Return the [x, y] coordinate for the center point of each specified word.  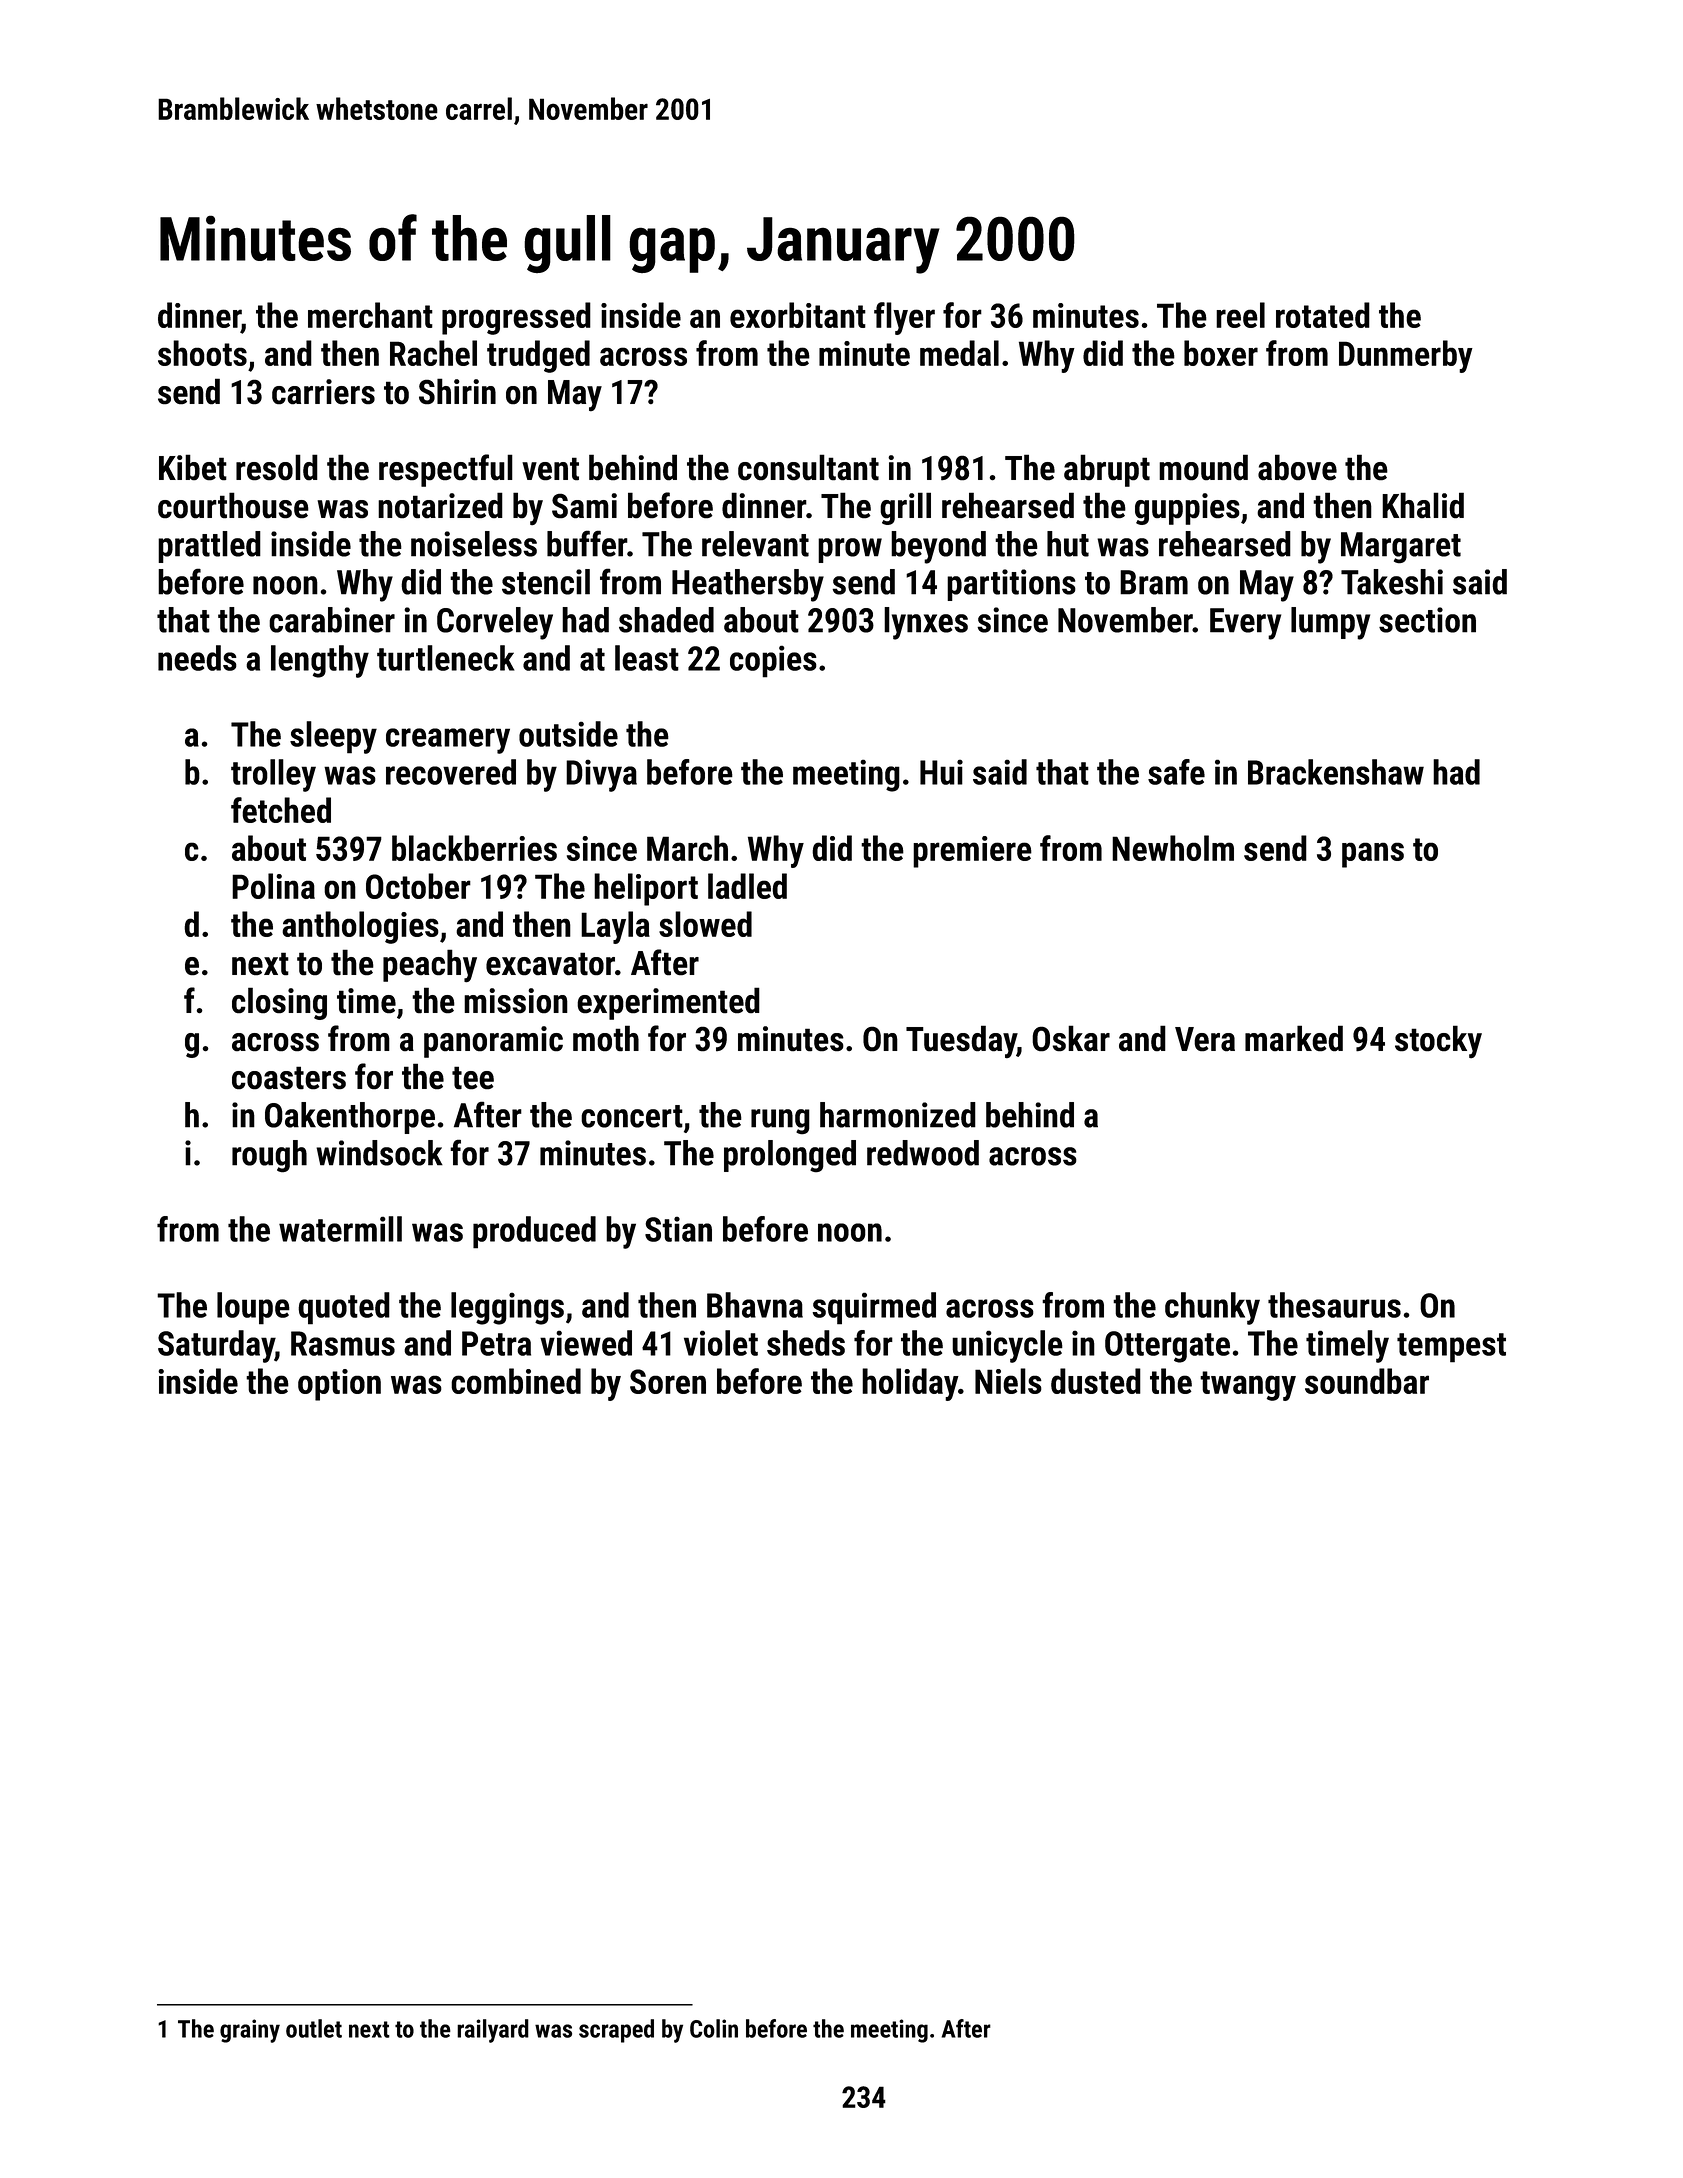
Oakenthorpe [350, 1118]
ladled [747, 886]
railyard [493, 2031]
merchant [370, 315]
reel [1240, 315]
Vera [1205, 1039]
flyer [904, 318]
